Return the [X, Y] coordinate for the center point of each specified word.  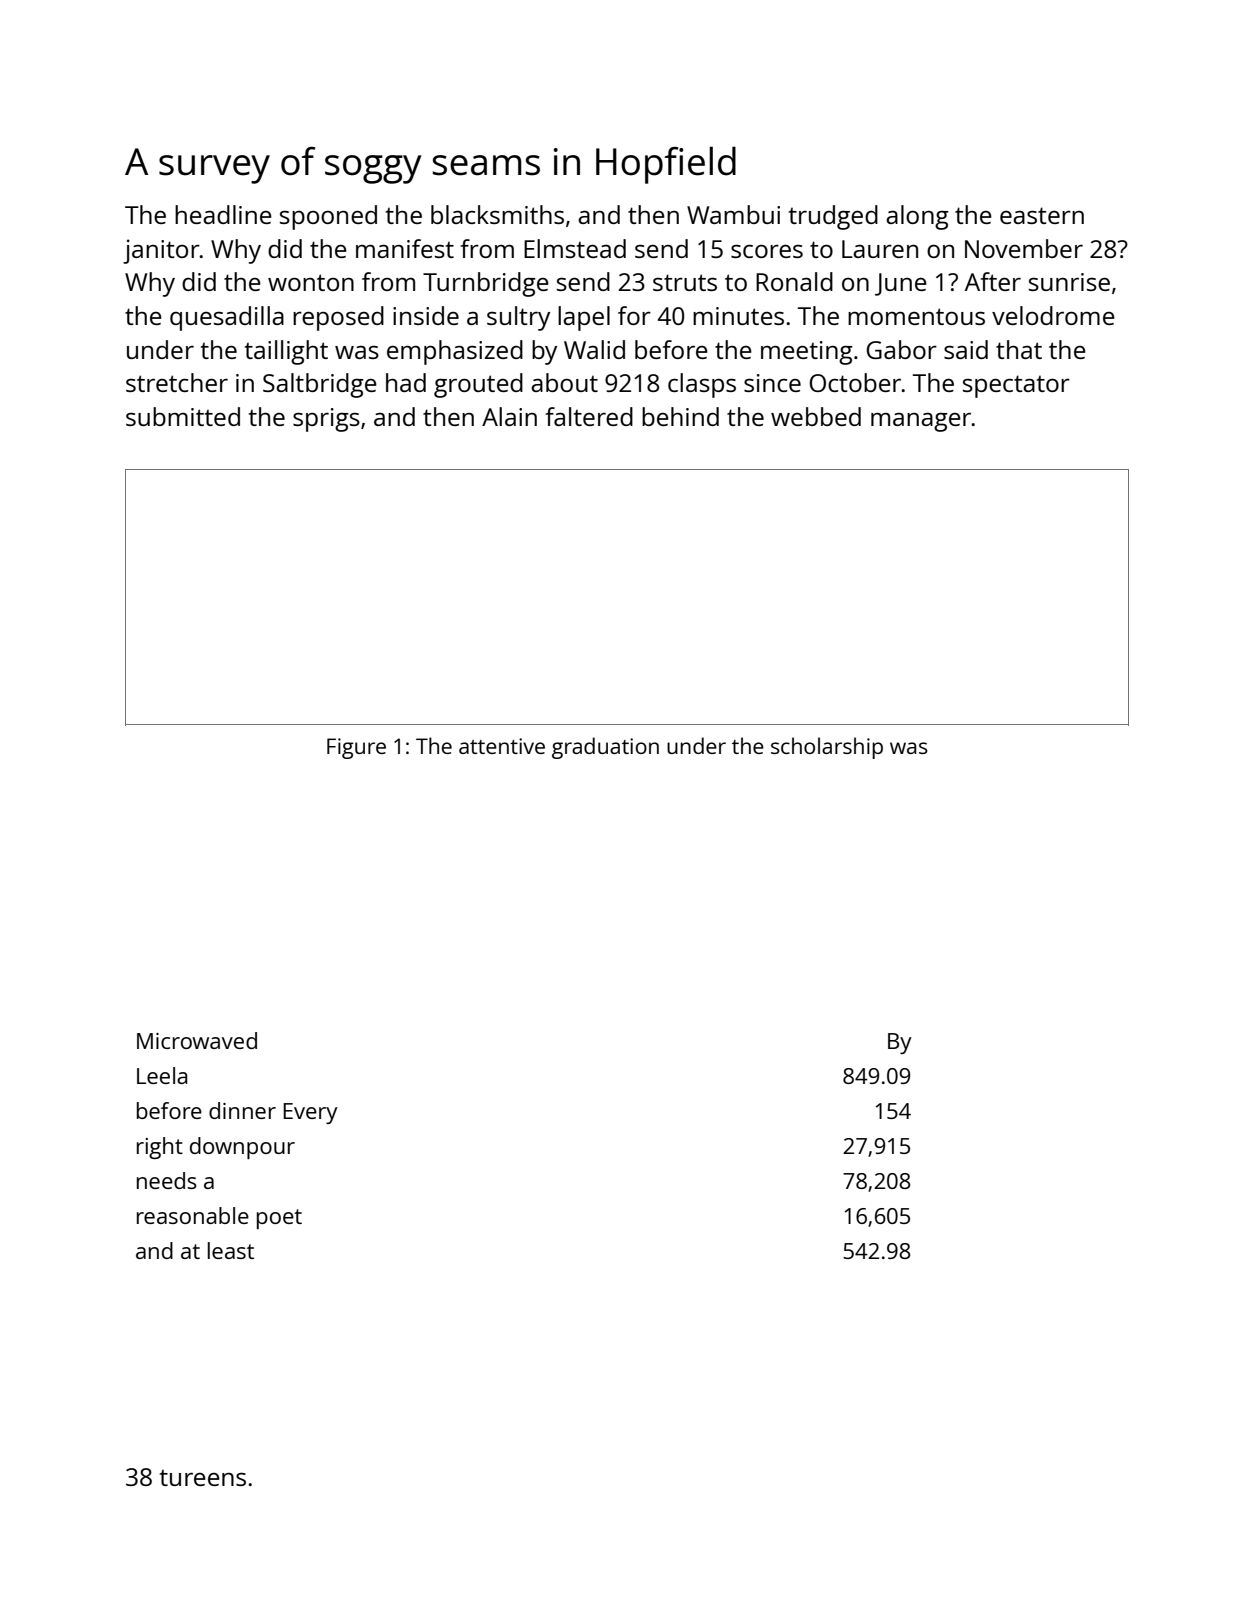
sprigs [326, 420]
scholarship [827, 748]
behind [680, 416]
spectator [1016, 386]
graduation [605, 748]
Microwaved [197, 1040]
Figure [356, 748]
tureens [203, 1478]
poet [279, 1219]
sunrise [1069, 282]
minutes [738, 316]
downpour [242, 1148]
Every [310, 1113]
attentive [502, 746]
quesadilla [227, 318]
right [160, 1148]
